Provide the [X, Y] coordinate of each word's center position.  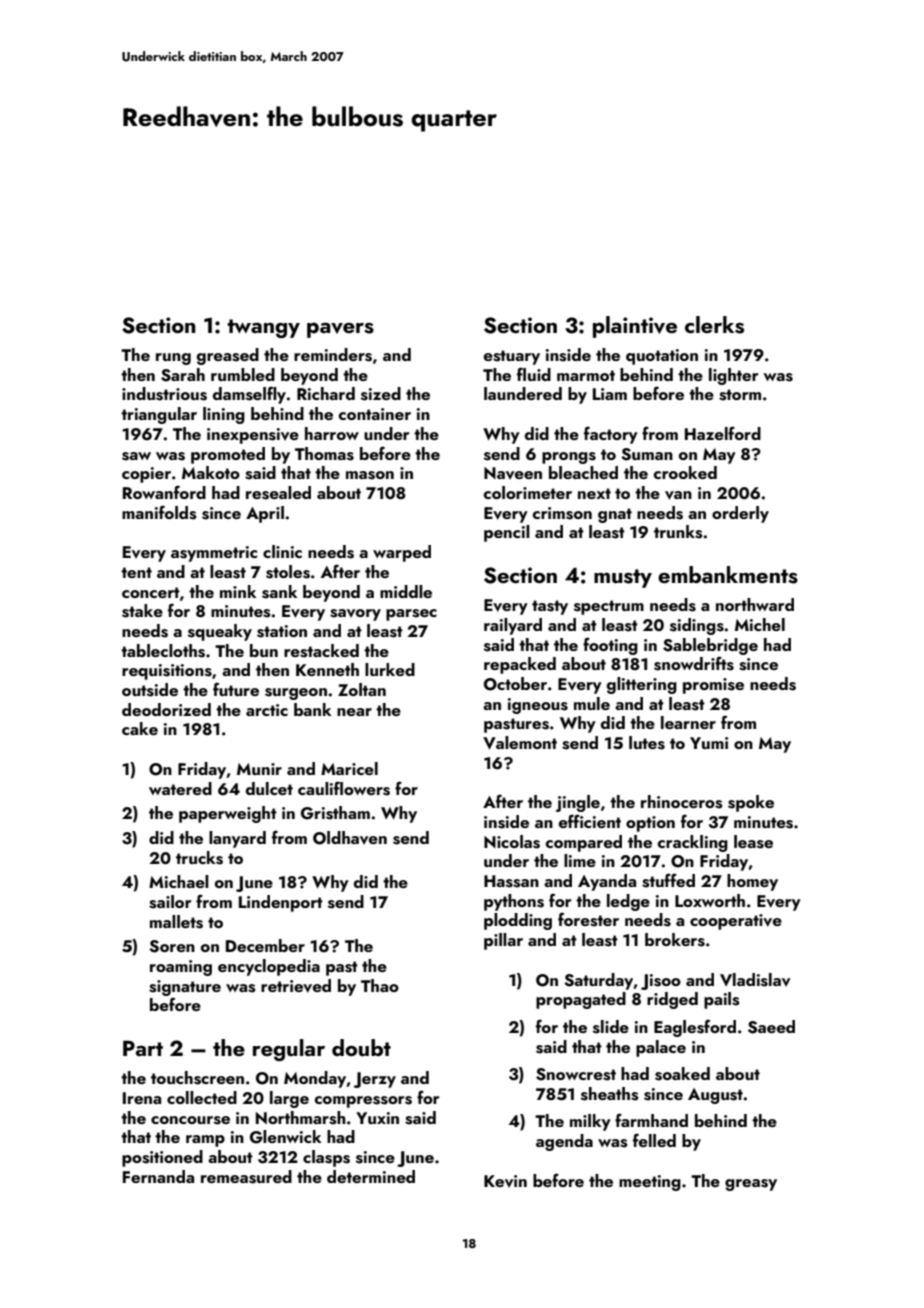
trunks [678, 532]
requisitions [167, 672]
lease [753, 842]
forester [588, 919]
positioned [162, 1158]
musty [623, 578]
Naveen [513, 473]
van [678, 495]
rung [173, 359]
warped [402, 553]
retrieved [296, 986]
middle [406, 591]
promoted [228, 455]
